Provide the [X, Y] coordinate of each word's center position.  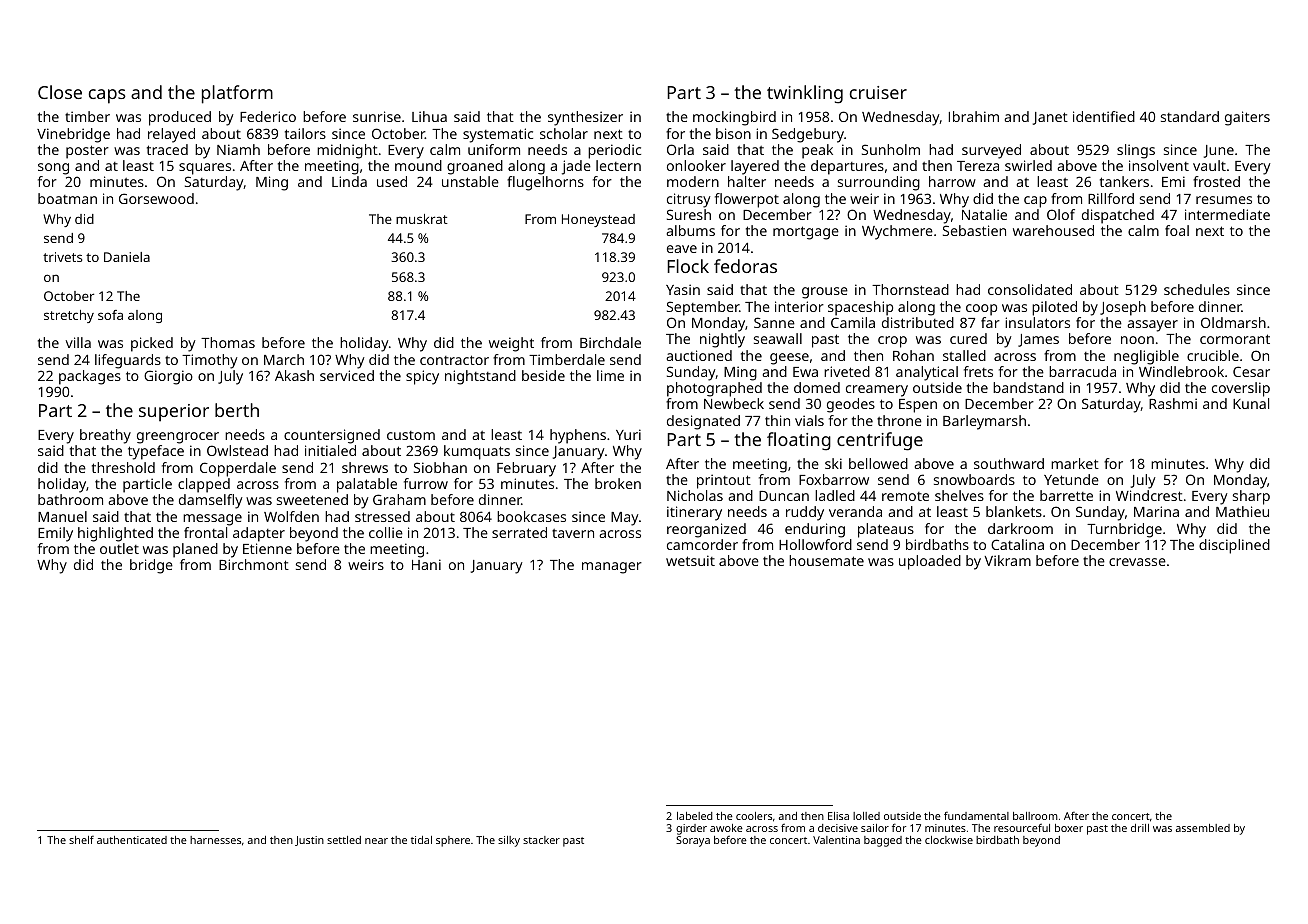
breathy [105, 436]
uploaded [930, 562]
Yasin [683, 289]
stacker [541, 840]
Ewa [805, 372]
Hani [426, 564]
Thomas [228, 342]
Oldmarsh [1233, 322]
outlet [119, 548]
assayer [1152, 326]
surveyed [991, 151]
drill [1140, 828]
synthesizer [585, 118]
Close [60, 92]
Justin [309, 841]
